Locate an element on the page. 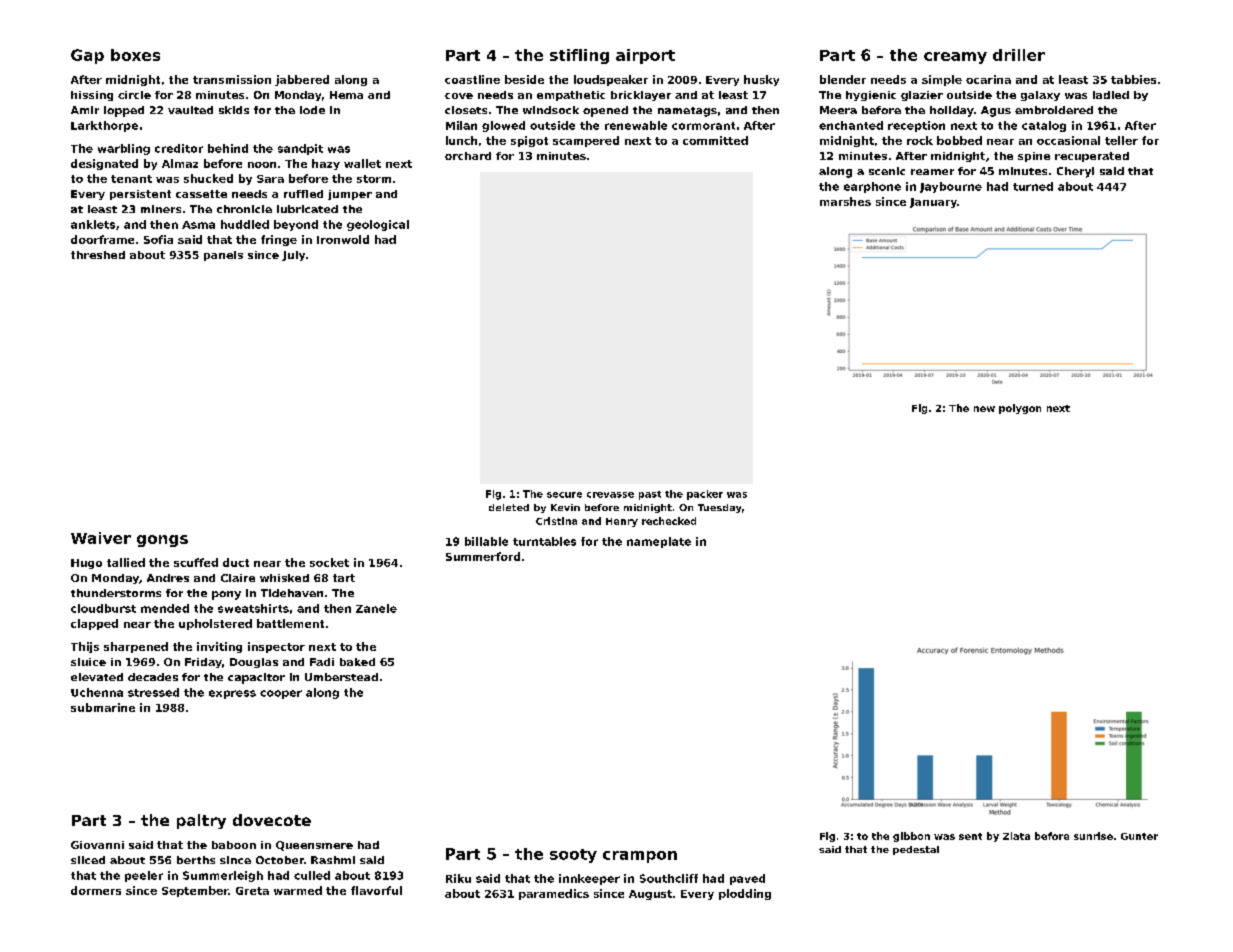  marshes is located at coordinates (845, 201).
